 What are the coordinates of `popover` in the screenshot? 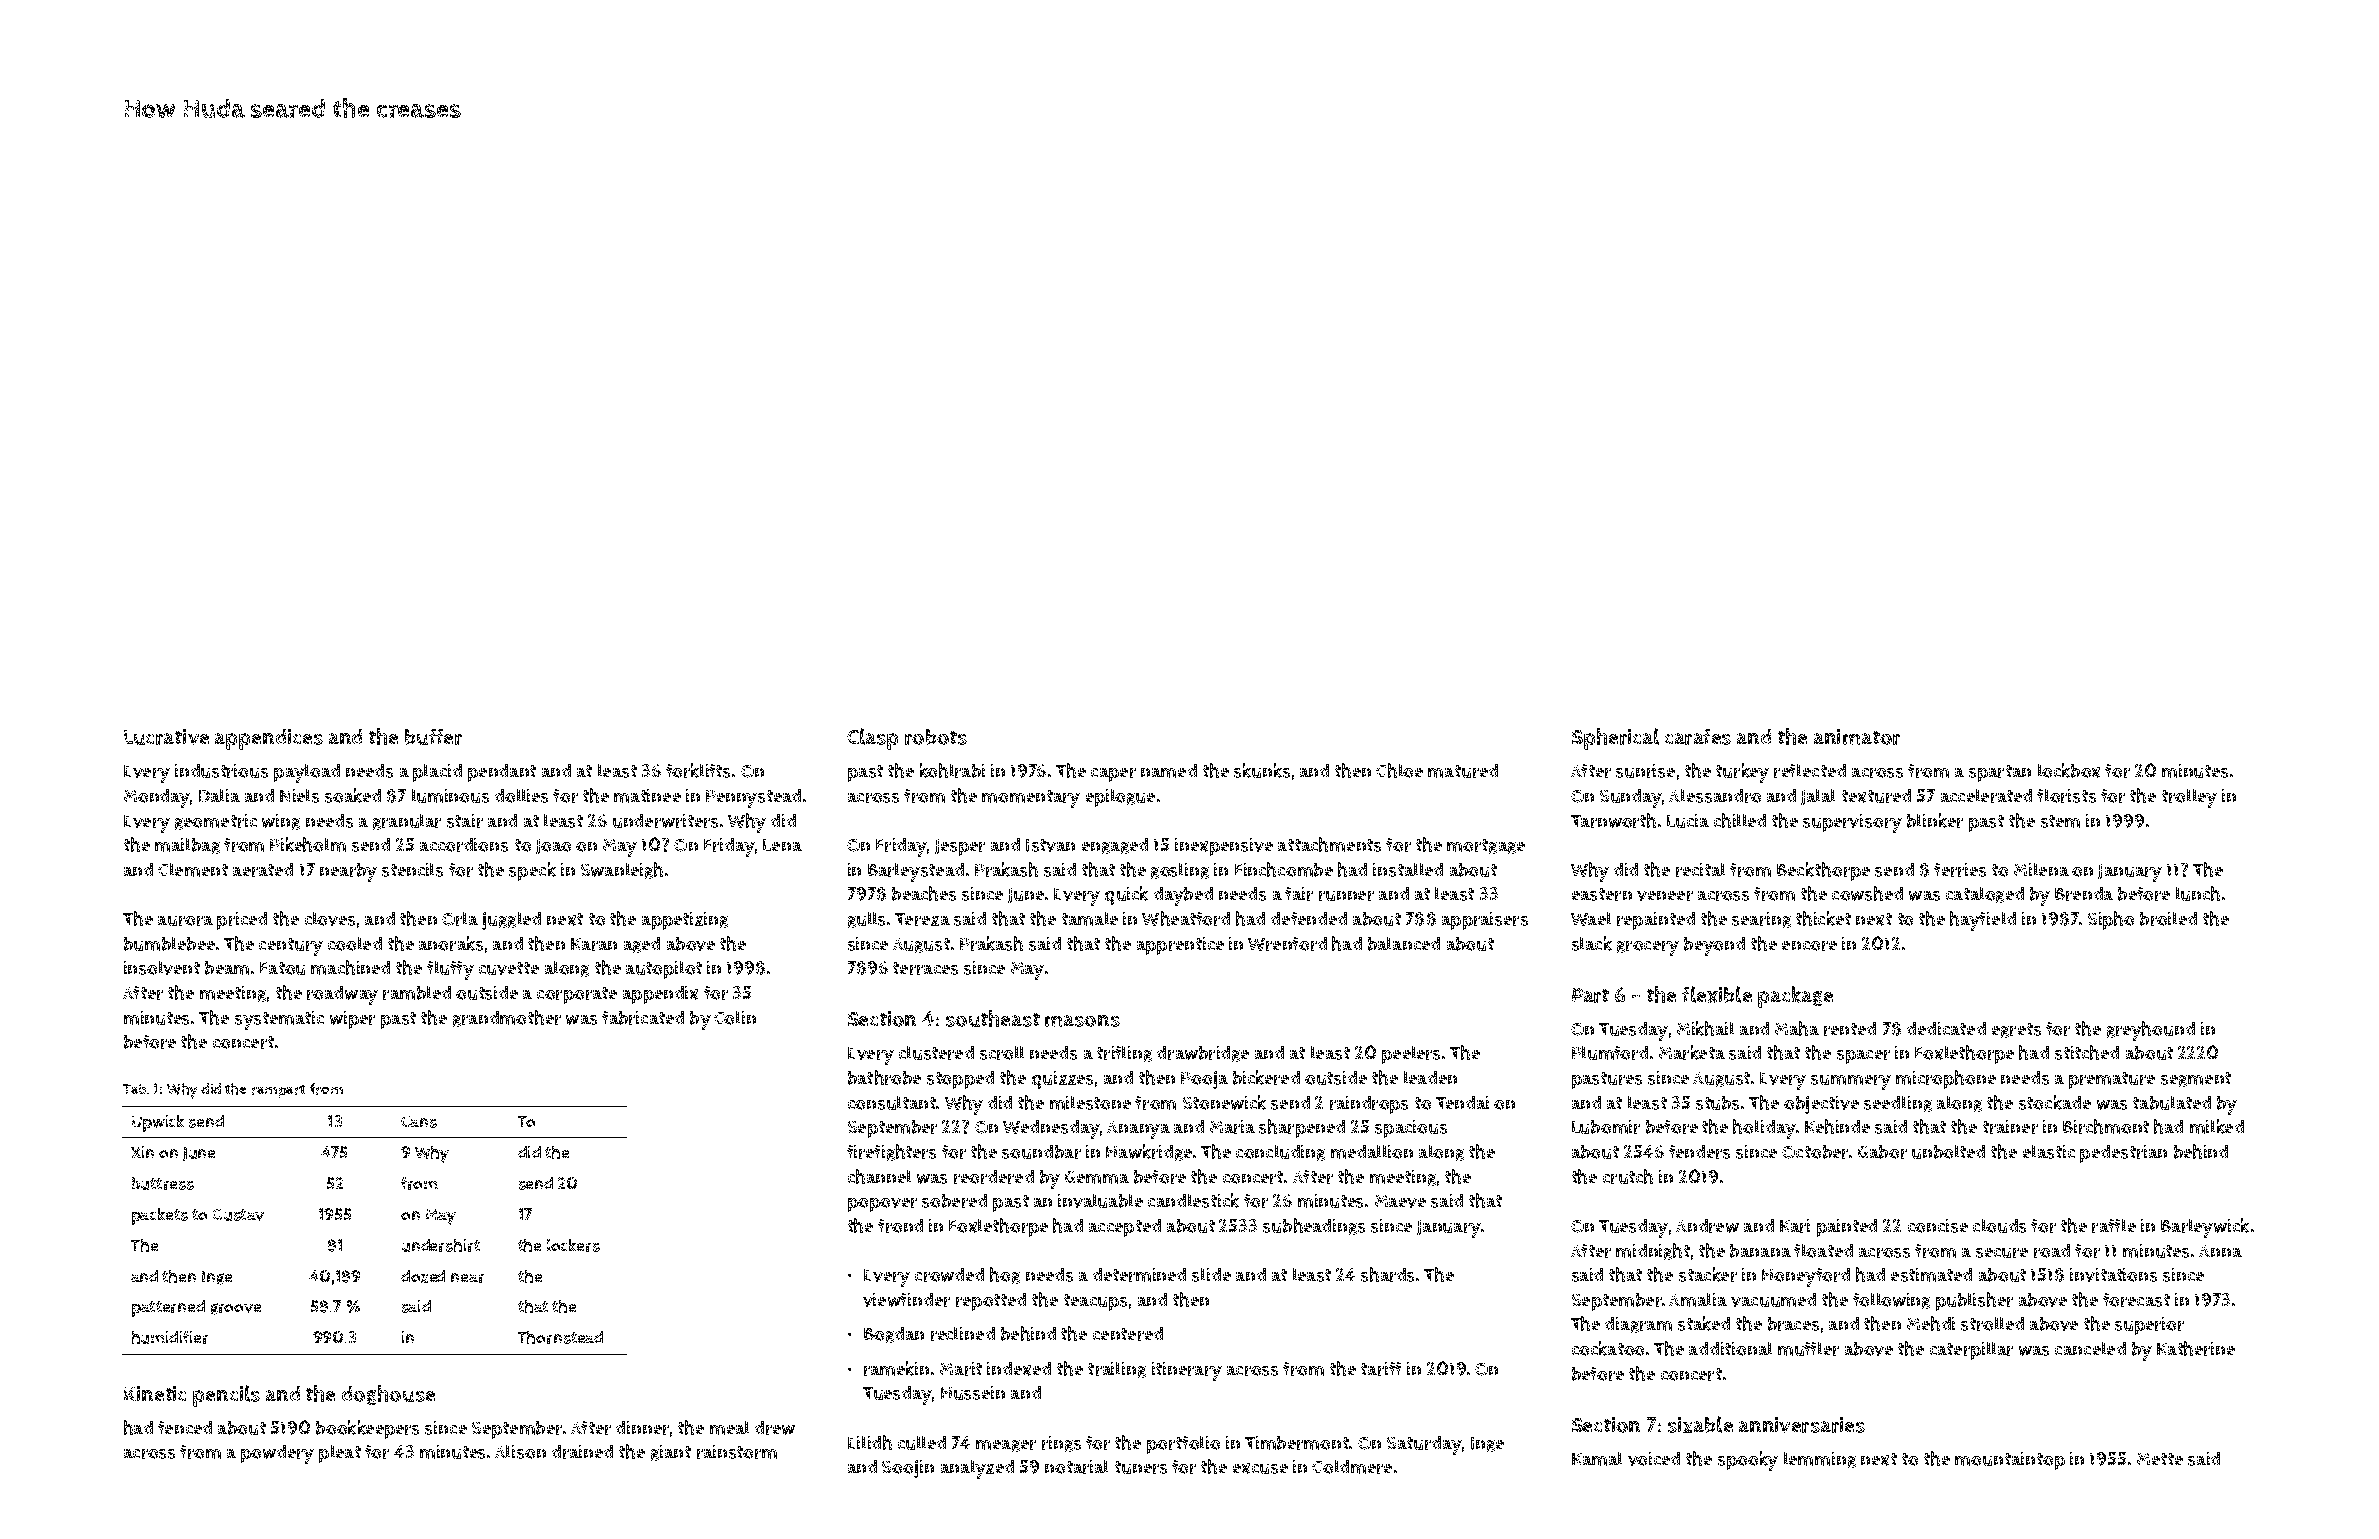 It's located at (882, 1205).
